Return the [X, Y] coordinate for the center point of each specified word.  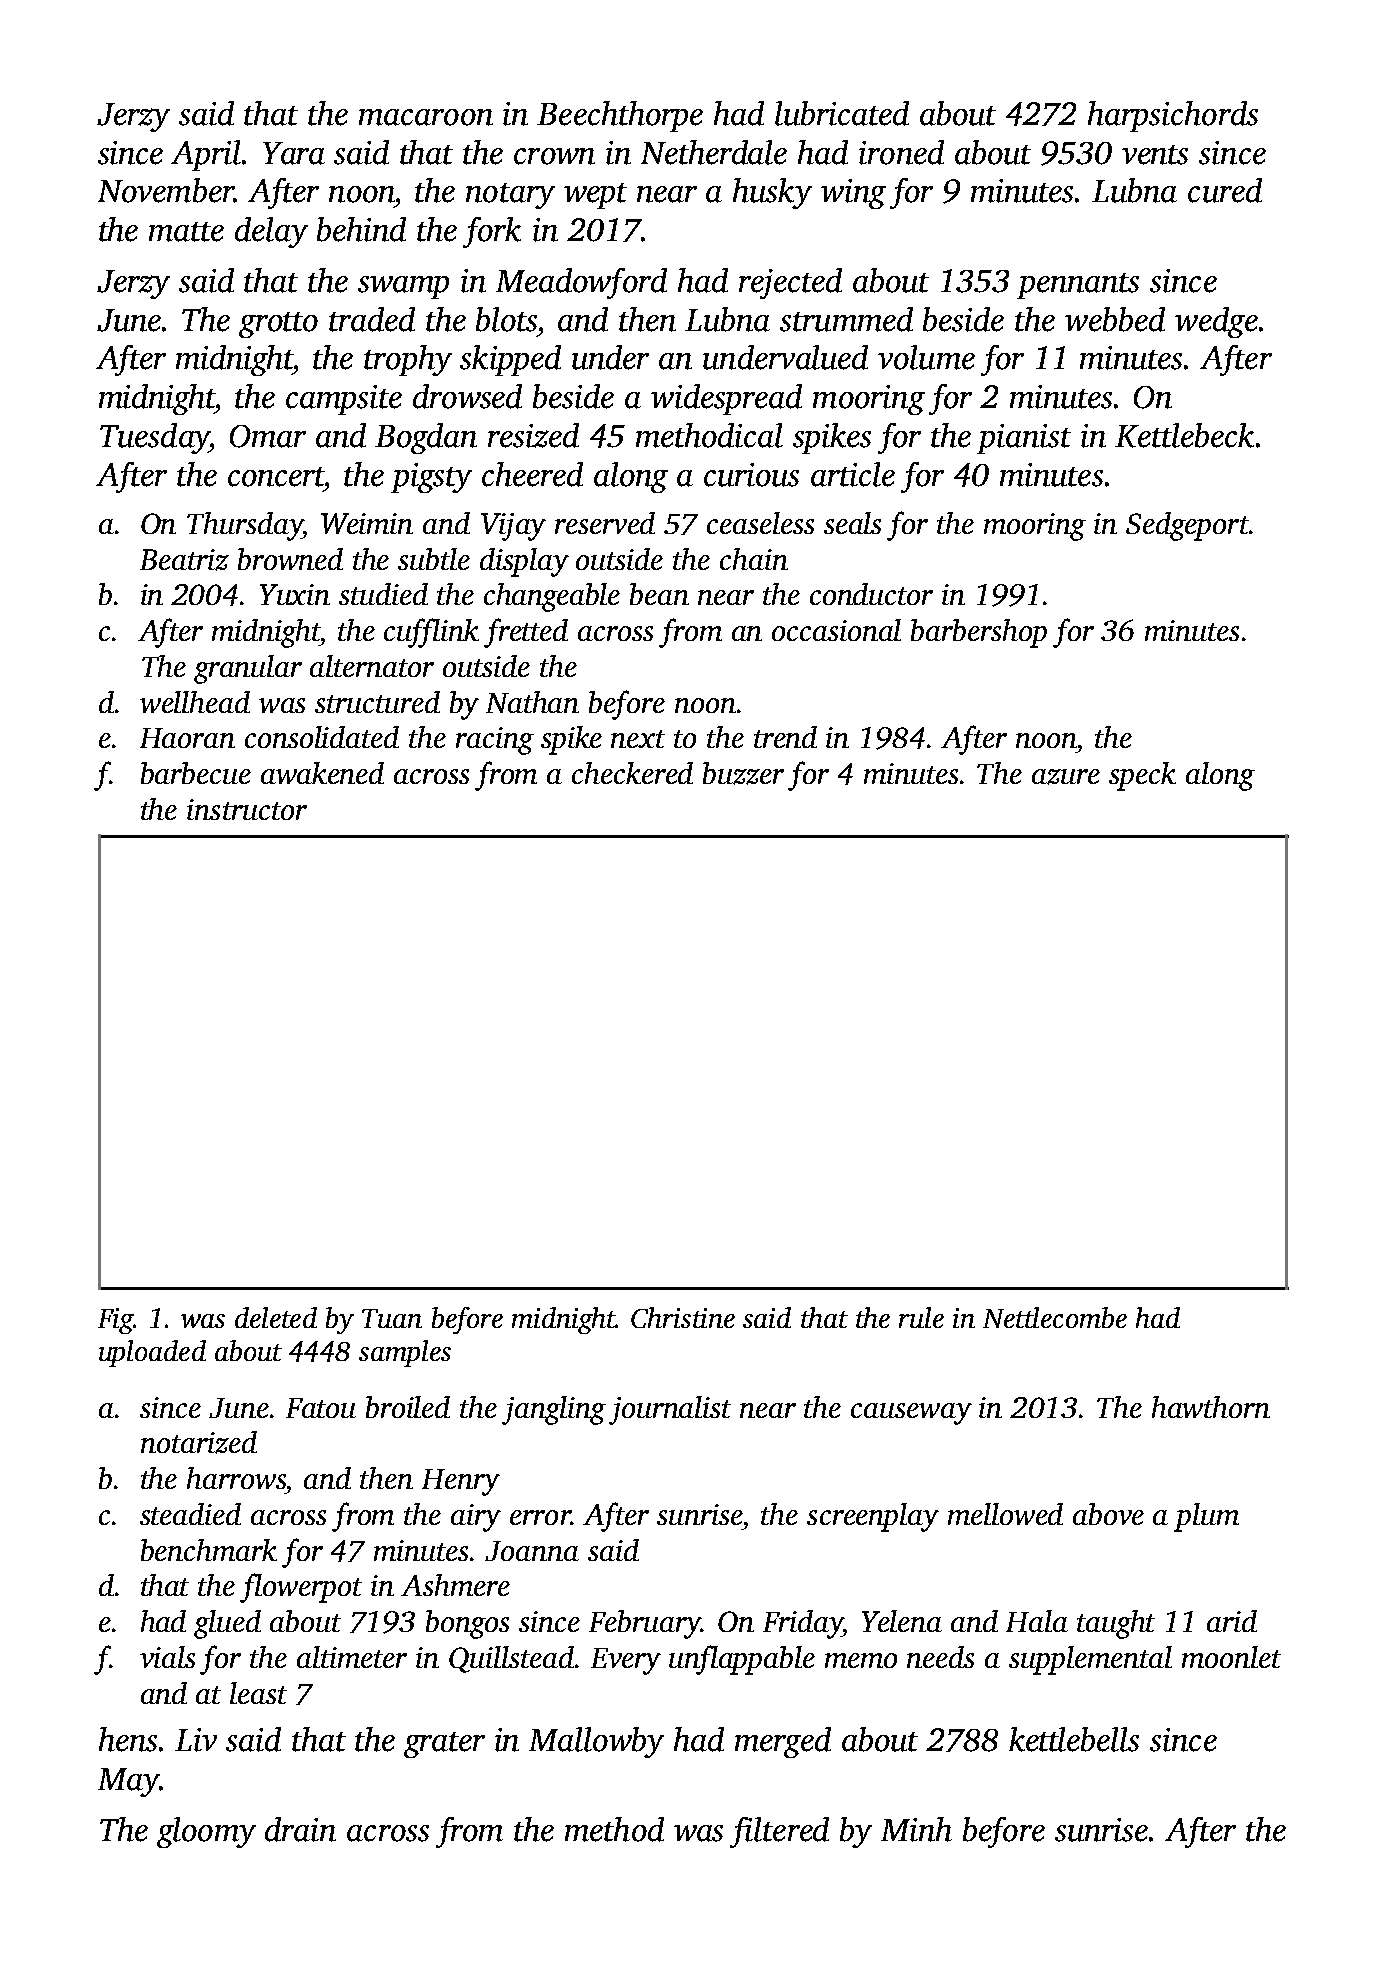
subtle [434, 559]
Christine [683, 1317]
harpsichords [1173, 116]
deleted [276, 1317]
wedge [1216, 322]
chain [754, 559]
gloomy [206, 1832]
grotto [278, 325]
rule [921, 1317]
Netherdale [714, 152]
